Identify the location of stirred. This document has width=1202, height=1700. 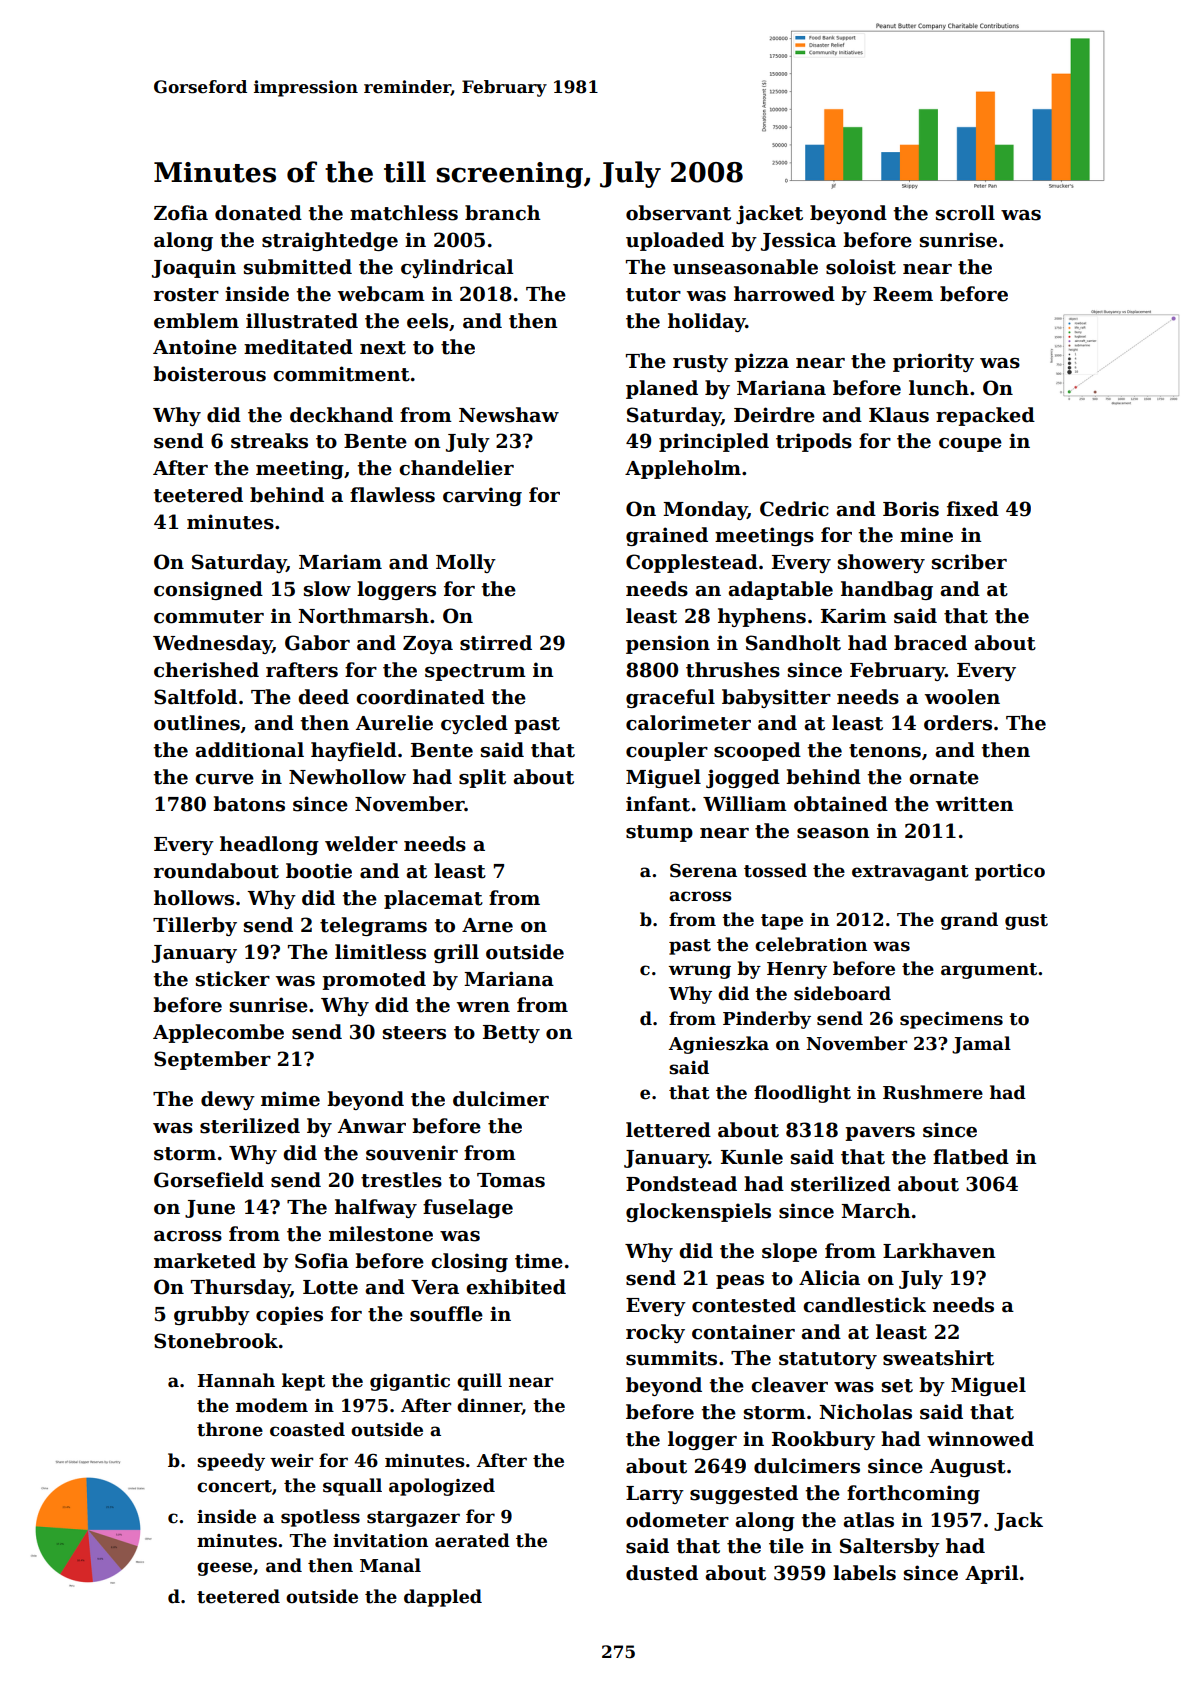
(496, 643).
